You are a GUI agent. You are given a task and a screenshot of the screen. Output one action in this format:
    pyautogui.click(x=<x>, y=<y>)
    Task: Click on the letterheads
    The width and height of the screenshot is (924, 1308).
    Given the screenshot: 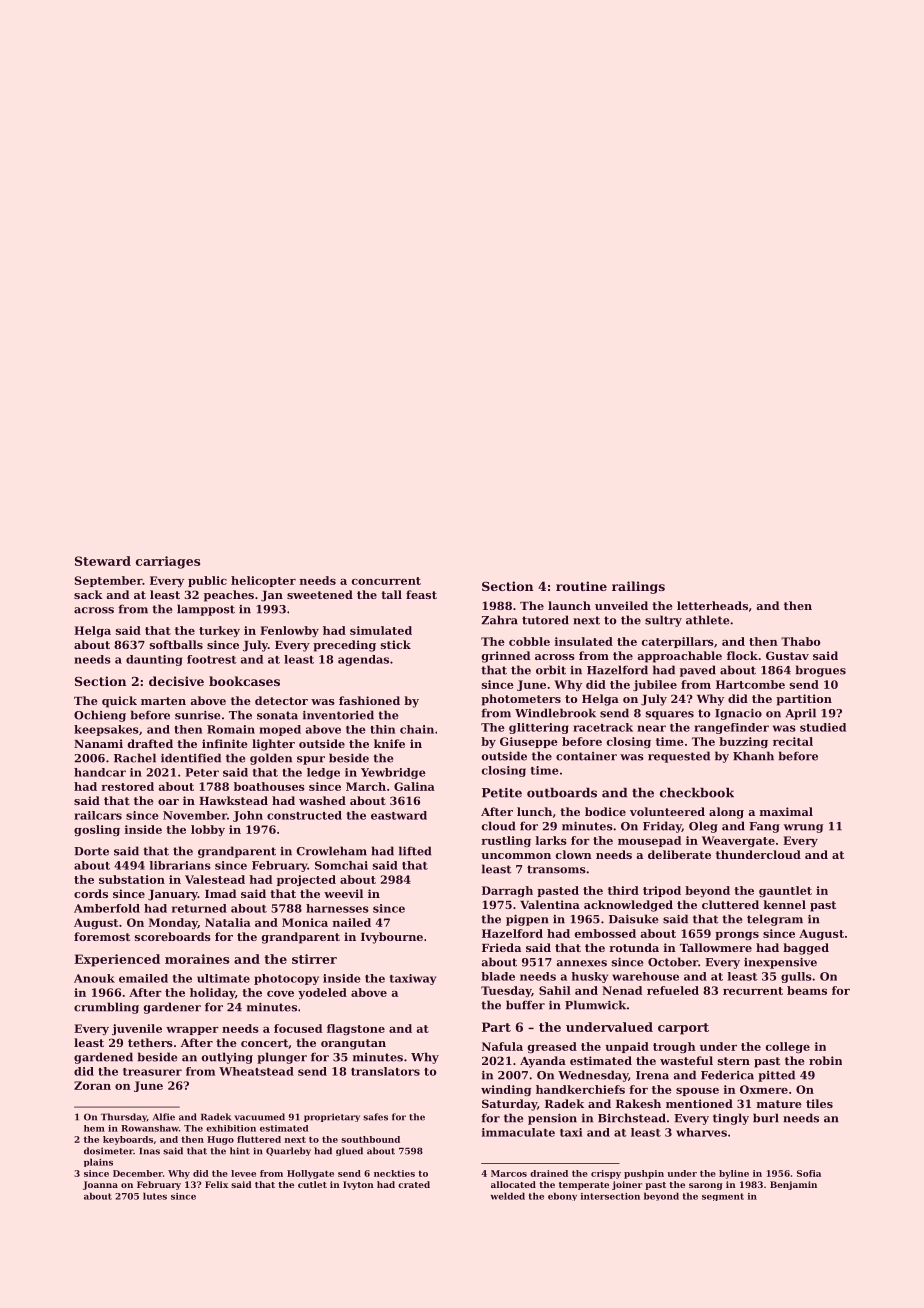 What is the action you would take?
    pyautogui.click(x=712, y=605)
